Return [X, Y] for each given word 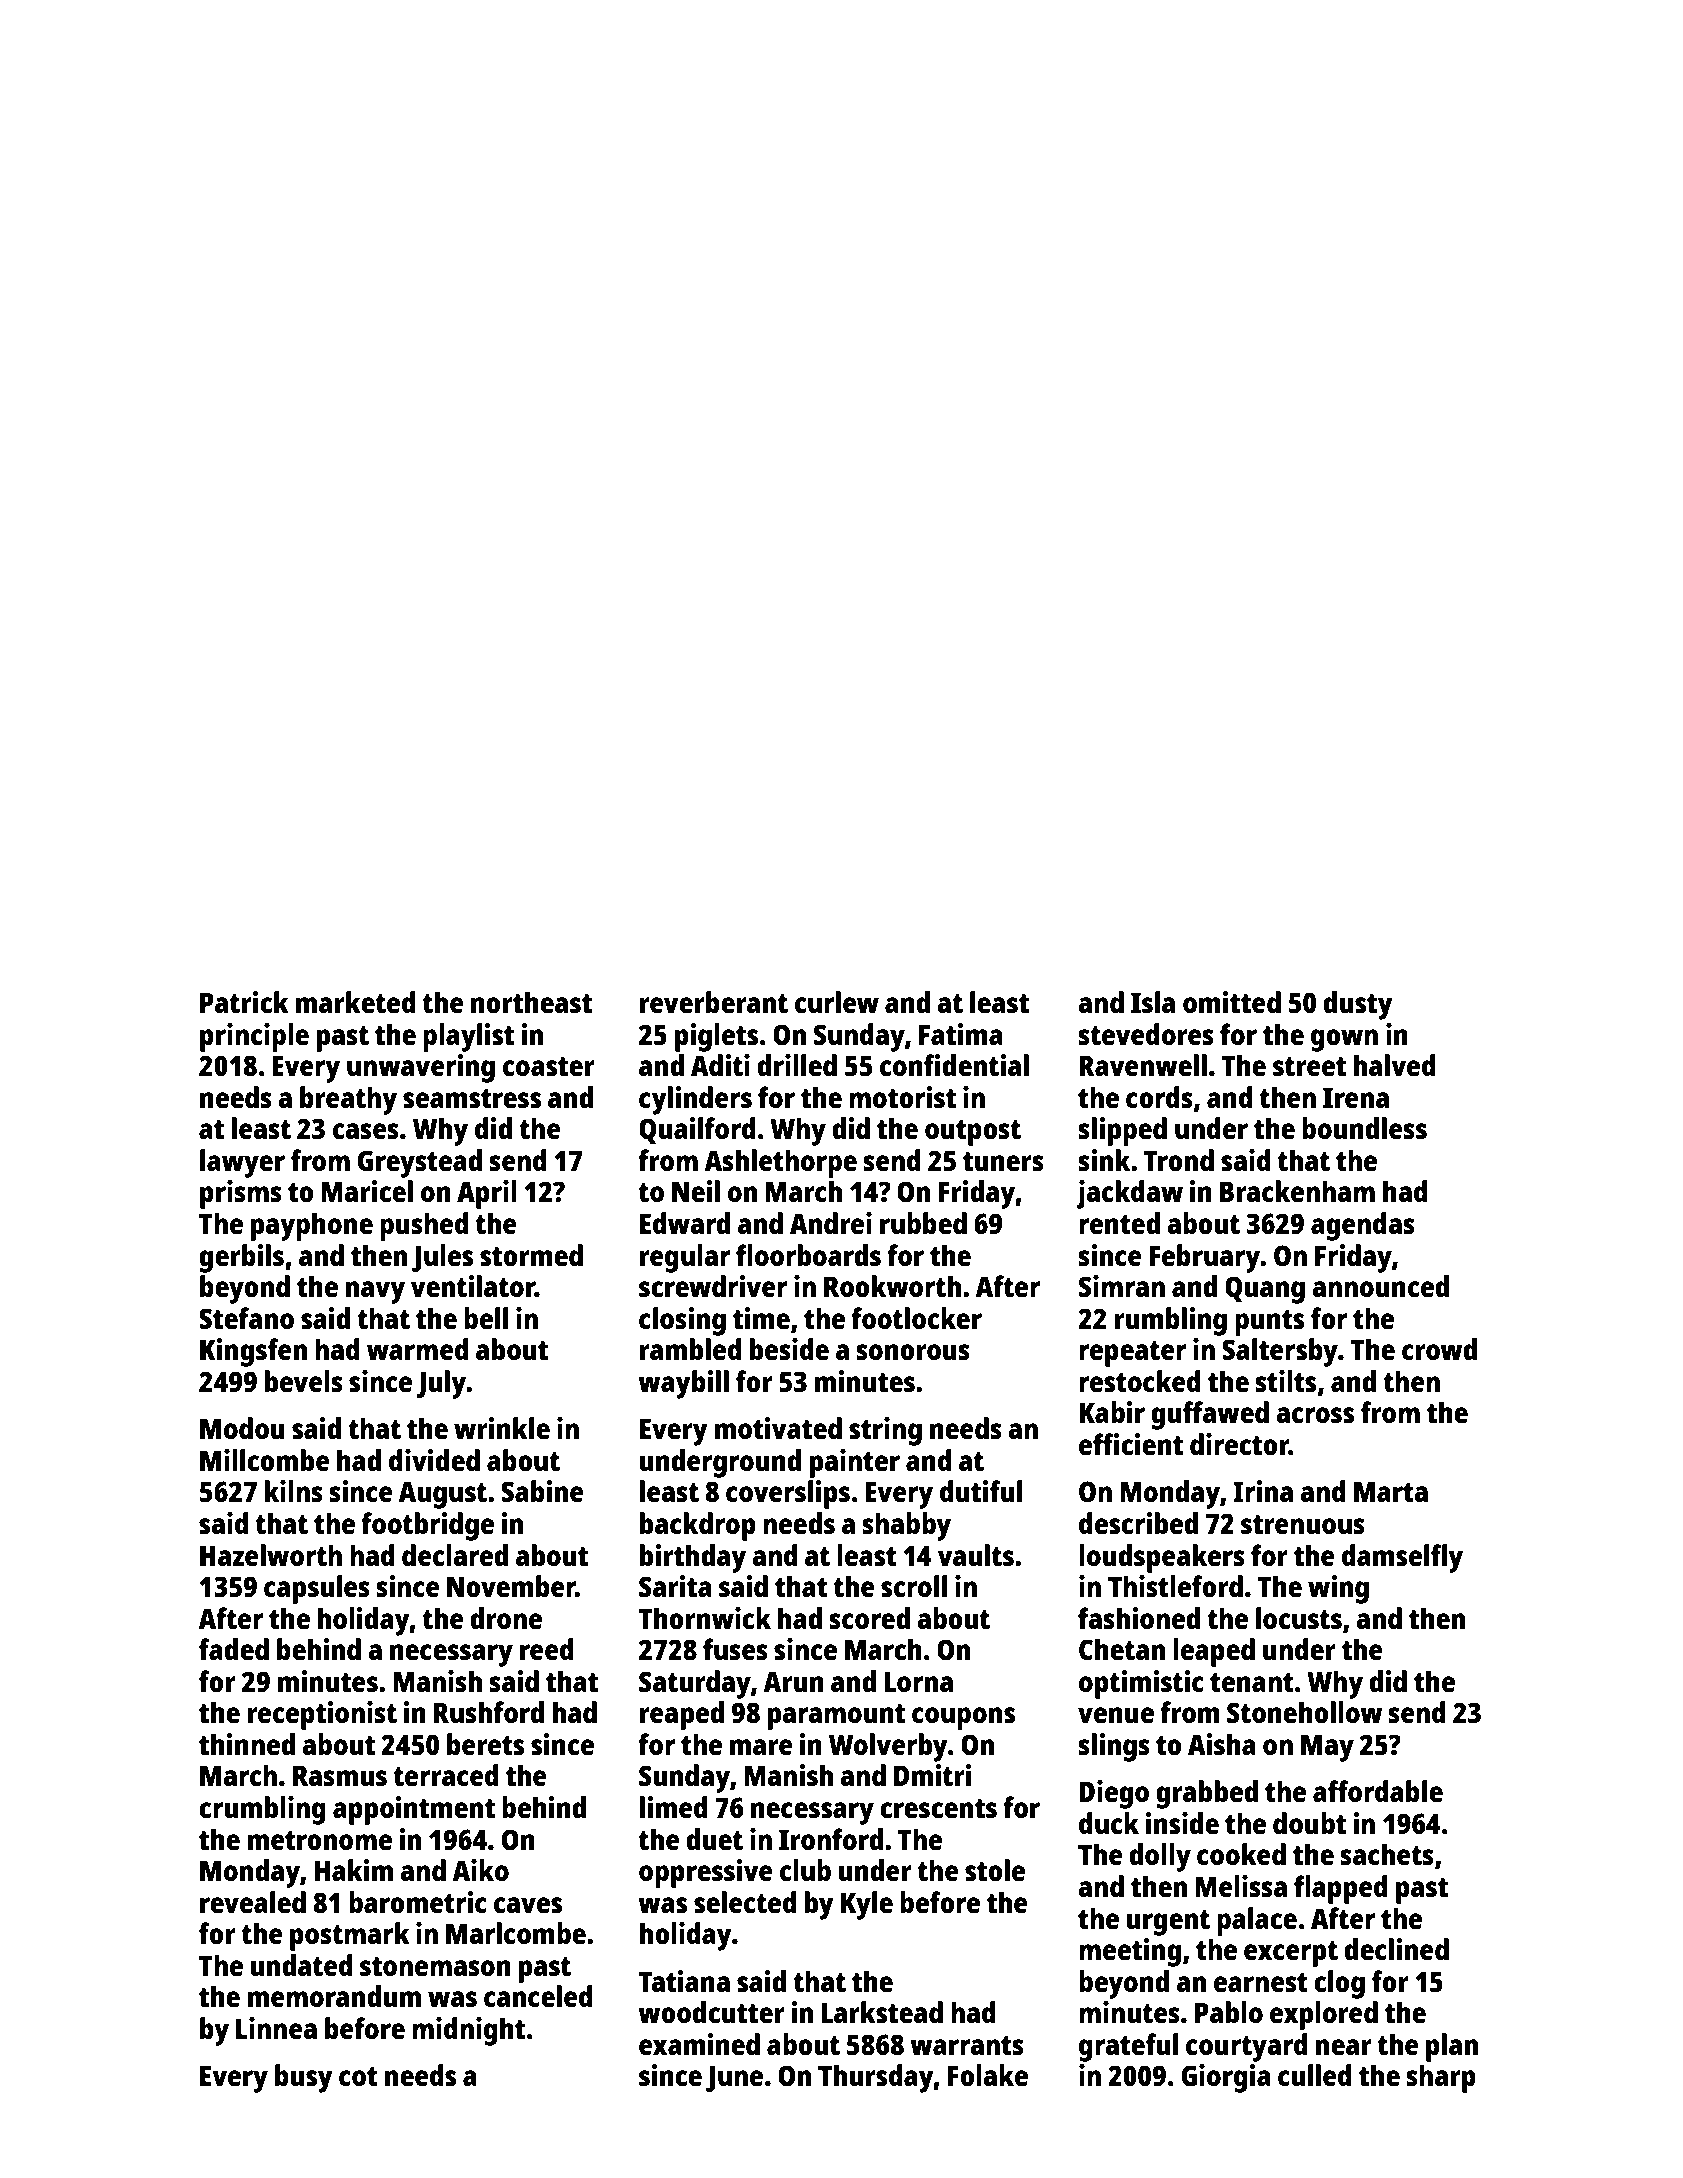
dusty [1358, 1005]
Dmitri [933, 1775]
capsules [317, 1589]
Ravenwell [1143, 1065]
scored [870, 1618]
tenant [1252, 1682]
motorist [902, 1097]
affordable [1378, 1791]
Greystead [420, 1163]
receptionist [322, 1715]
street [1309, 1066]
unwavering [421, 1068]
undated [301, 1965]
